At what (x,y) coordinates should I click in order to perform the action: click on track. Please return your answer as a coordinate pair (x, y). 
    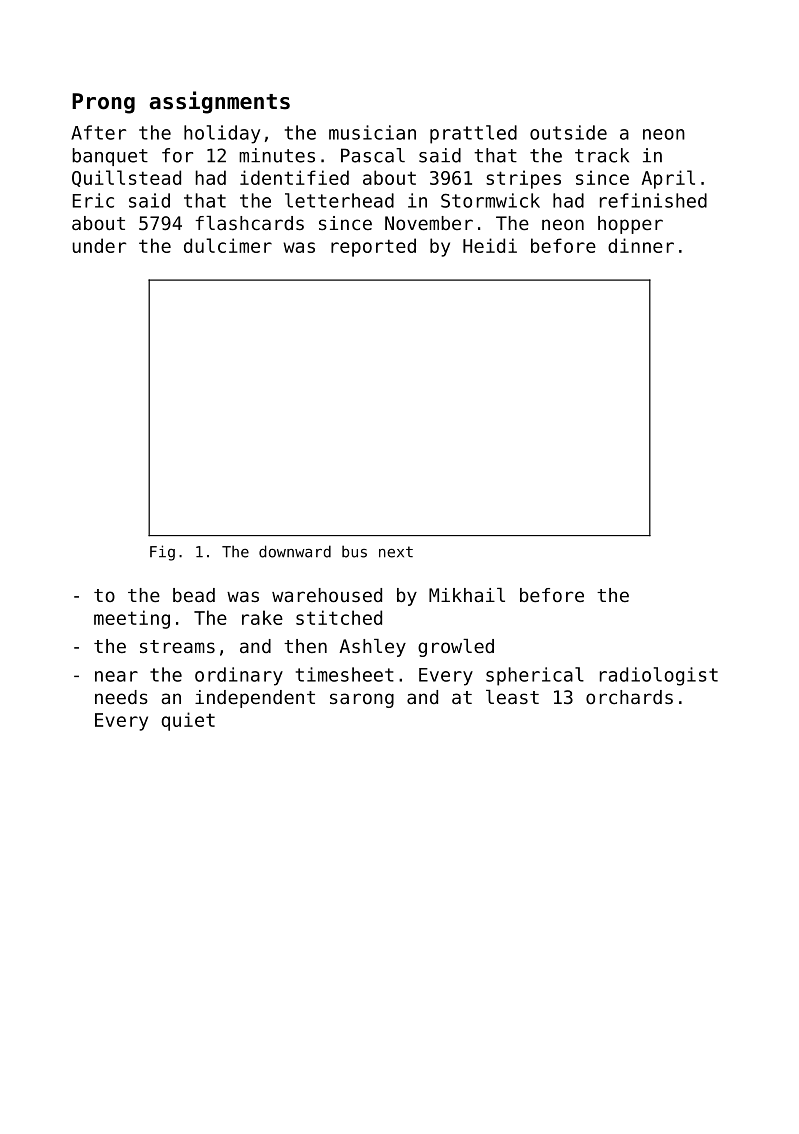
    Looking at the image, I should click on (602, 155).
